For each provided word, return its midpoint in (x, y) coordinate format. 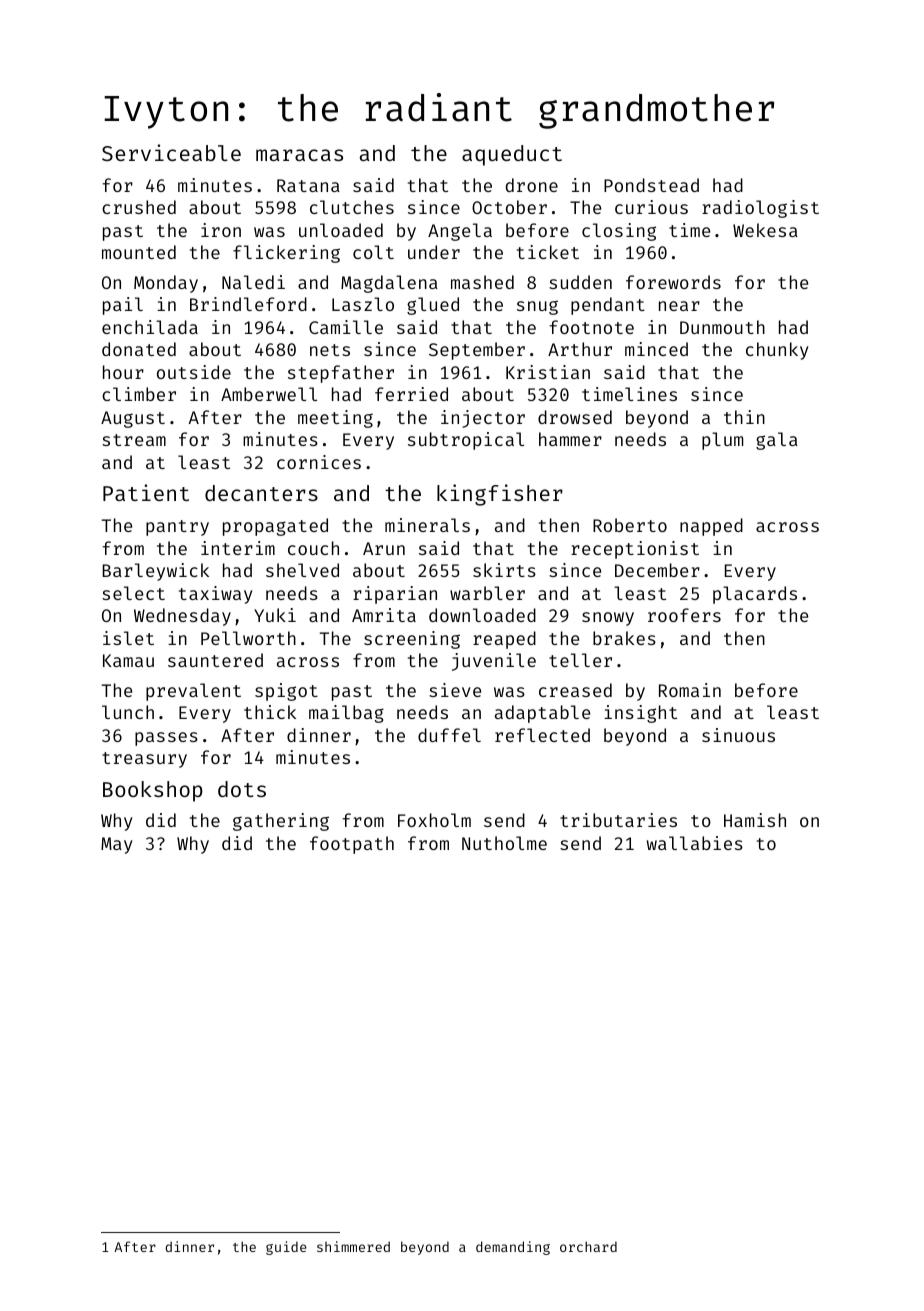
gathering (281, 822)
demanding (513, 1248)
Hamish (755, 820)
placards (755, 595)
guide (286, 1248)
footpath (352, 845)
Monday (166, 284)
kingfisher (500, 495)
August (133, 419)
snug (537, 307)
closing (619, 232)
